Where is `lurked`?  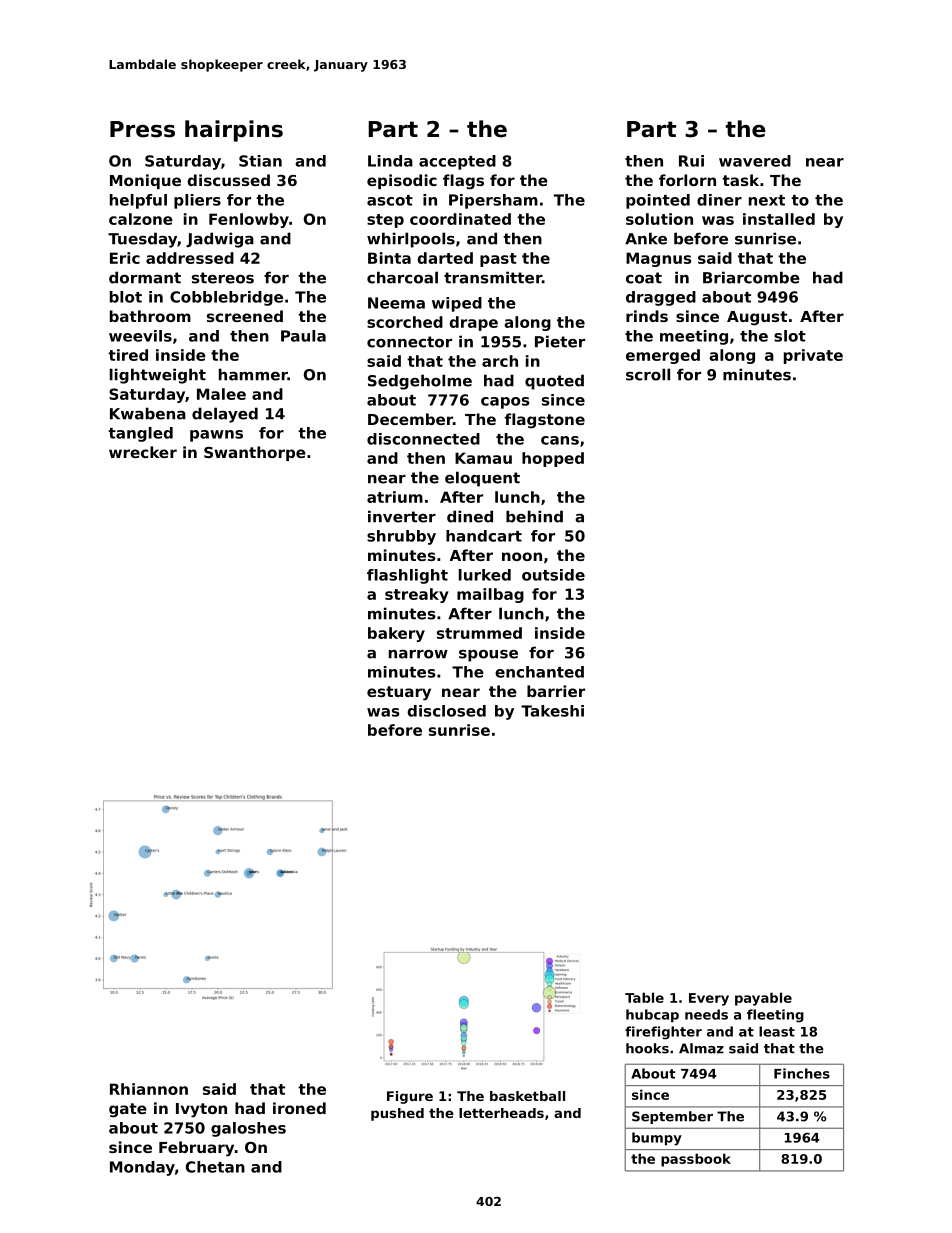
lurked is located at coordinates (485, 575).
